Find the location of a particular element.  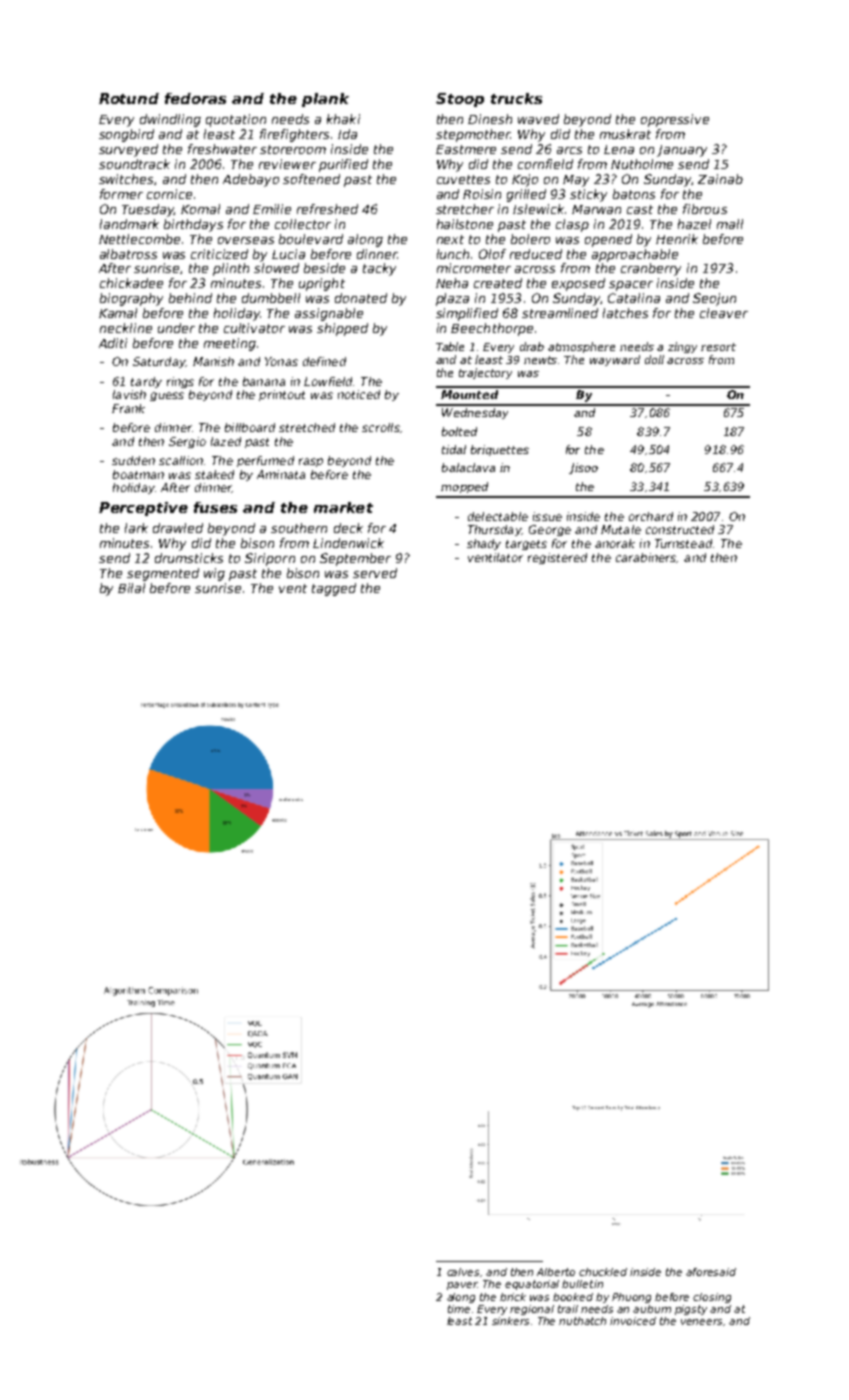

trucks is located at coordinates (516, 98).
